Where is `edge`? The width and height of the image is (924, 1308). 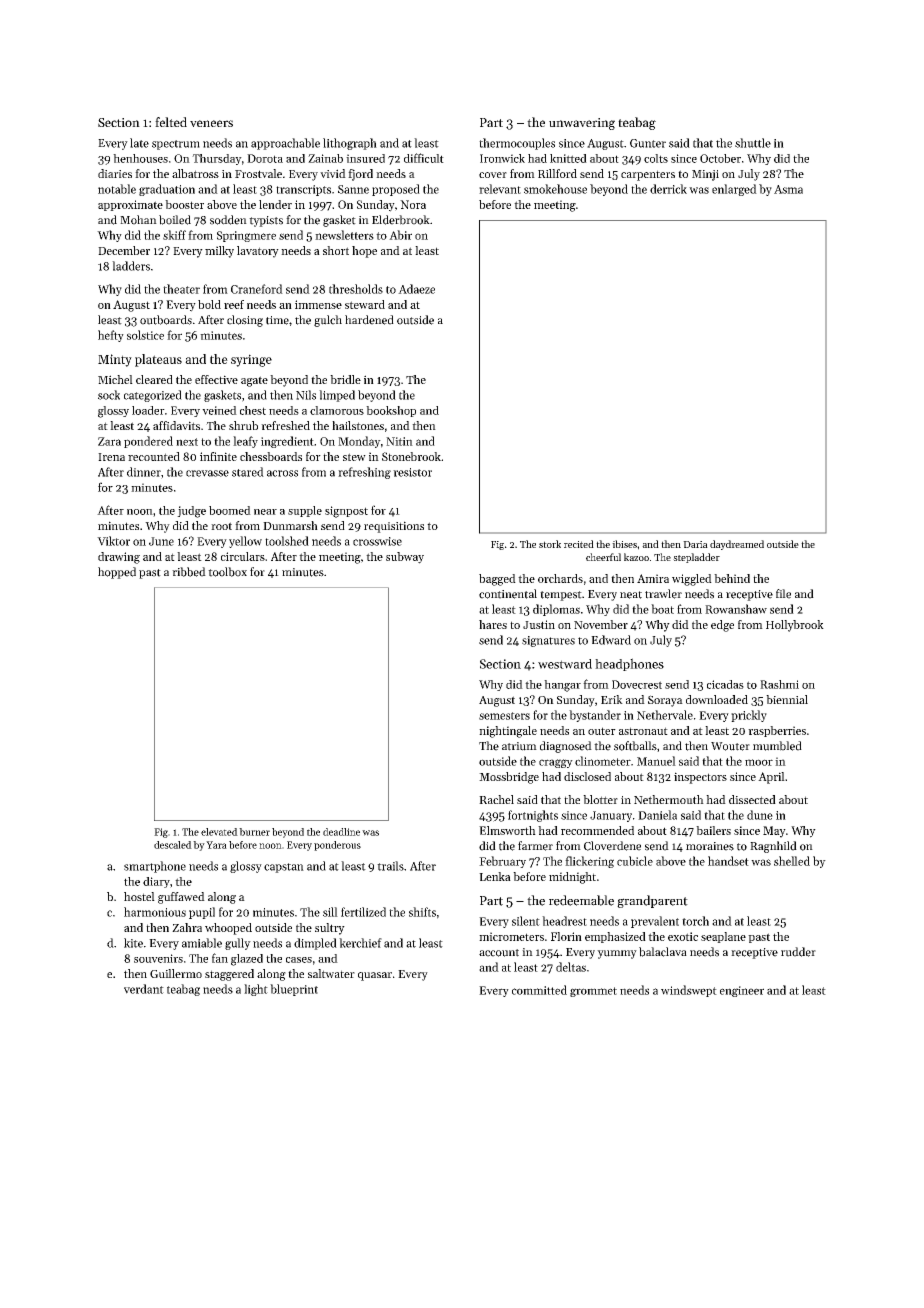 edge is located at coordinates (722, 626).
